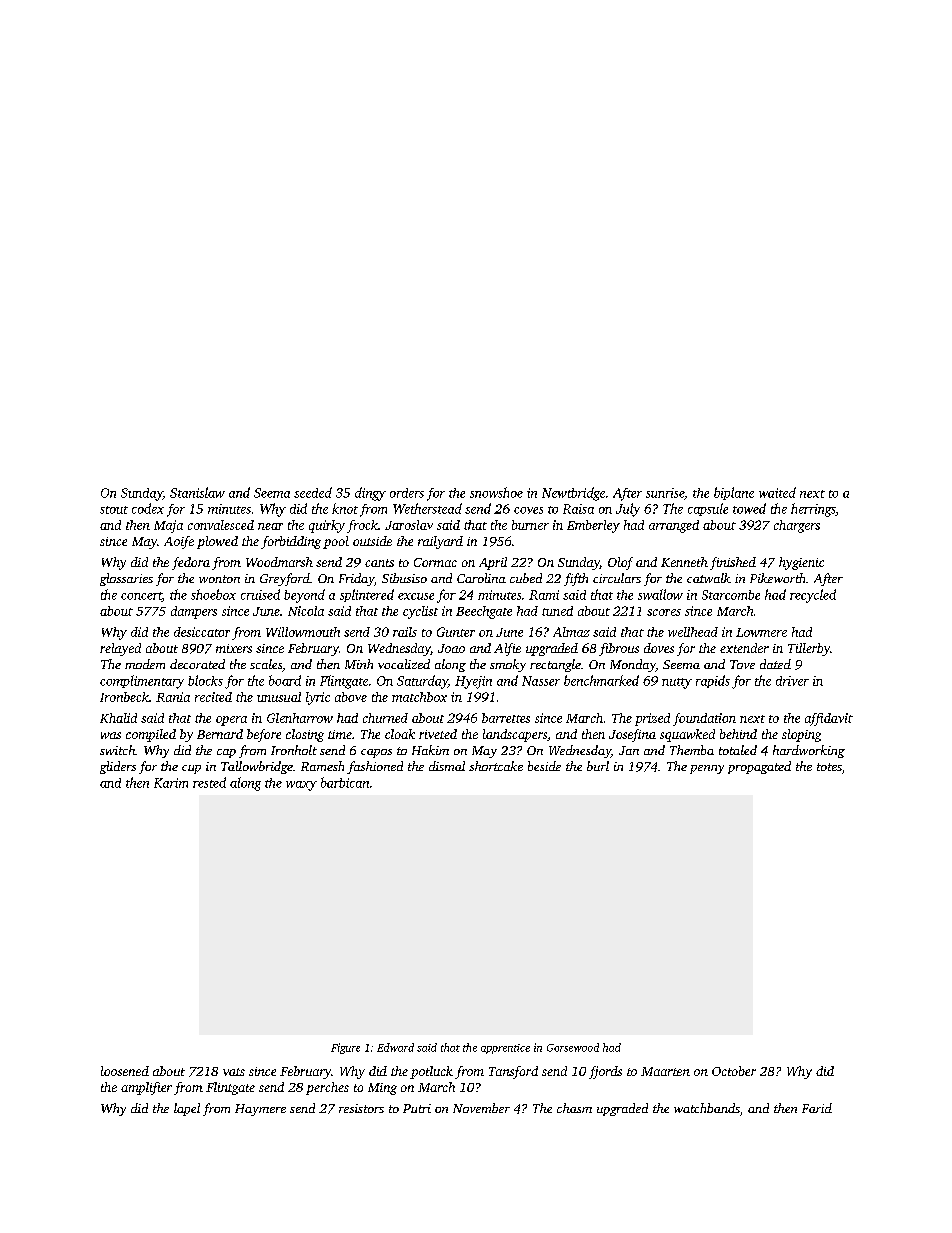  I want to click on waited, so click(777, 492).
